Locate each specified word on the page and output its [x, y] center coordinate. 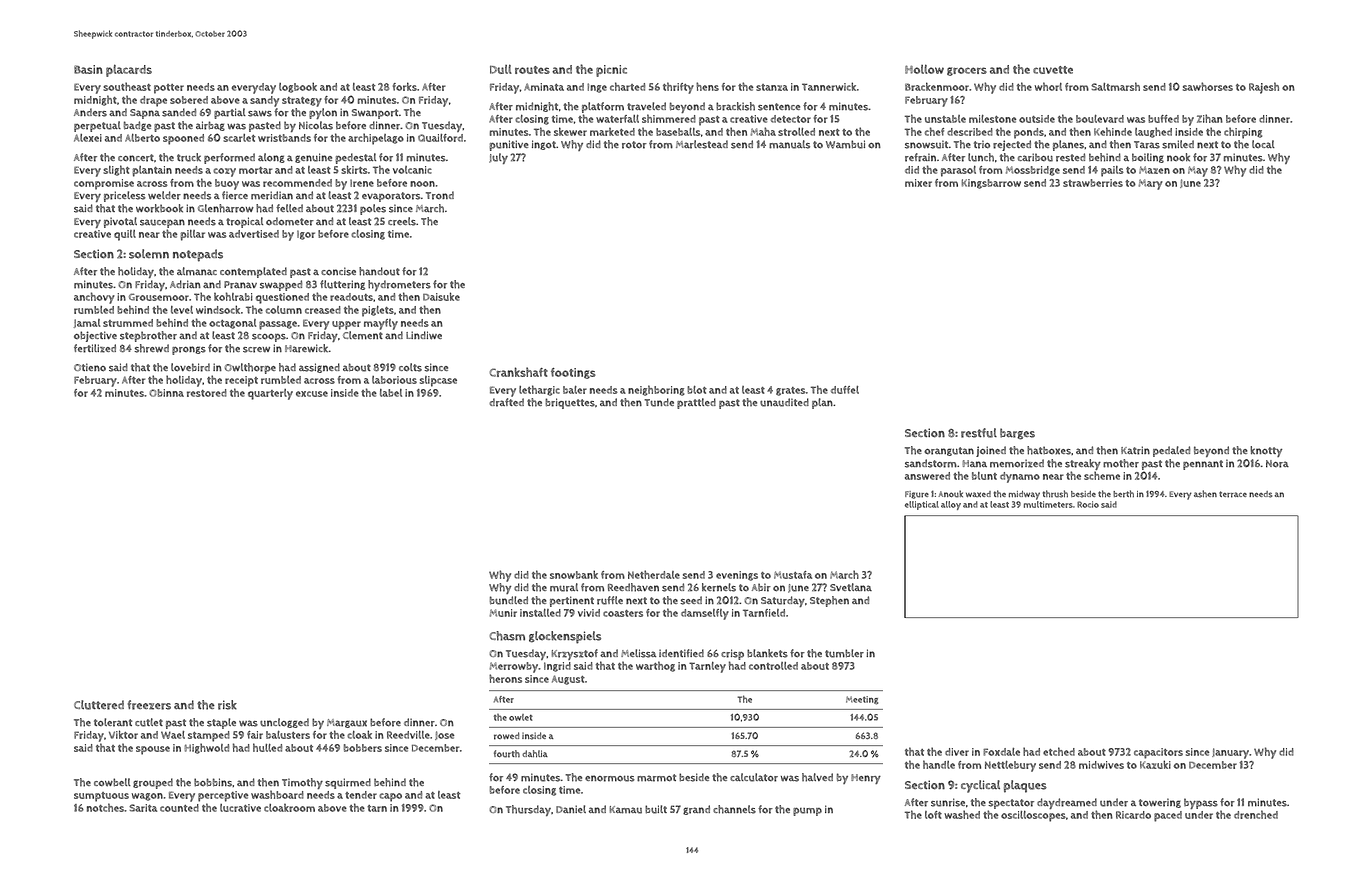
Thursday [528, 810]
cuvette [1053, 70]
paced [1168, 816]
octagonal [232, 324]
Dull [501, 69]
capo [390, 797]
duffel [845, 390]
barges [1017, 434]
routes [532, 70]
